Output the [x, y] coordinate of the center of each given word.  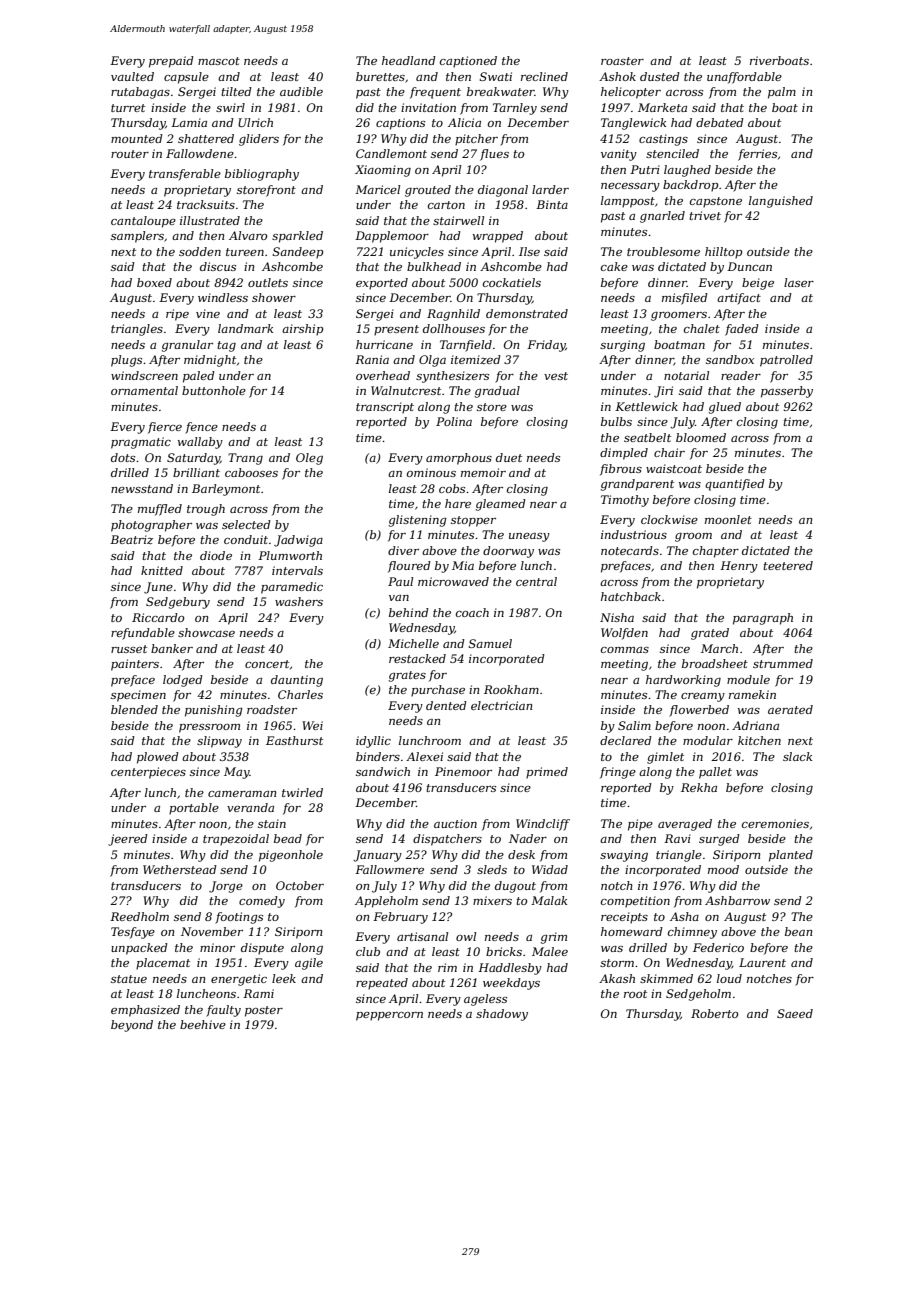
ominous [431, 472]
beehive [203, 1024]
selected [246, 524]
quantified [735, 485]
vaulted [132, 76]
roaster [622, 61]
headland [409, 60]
